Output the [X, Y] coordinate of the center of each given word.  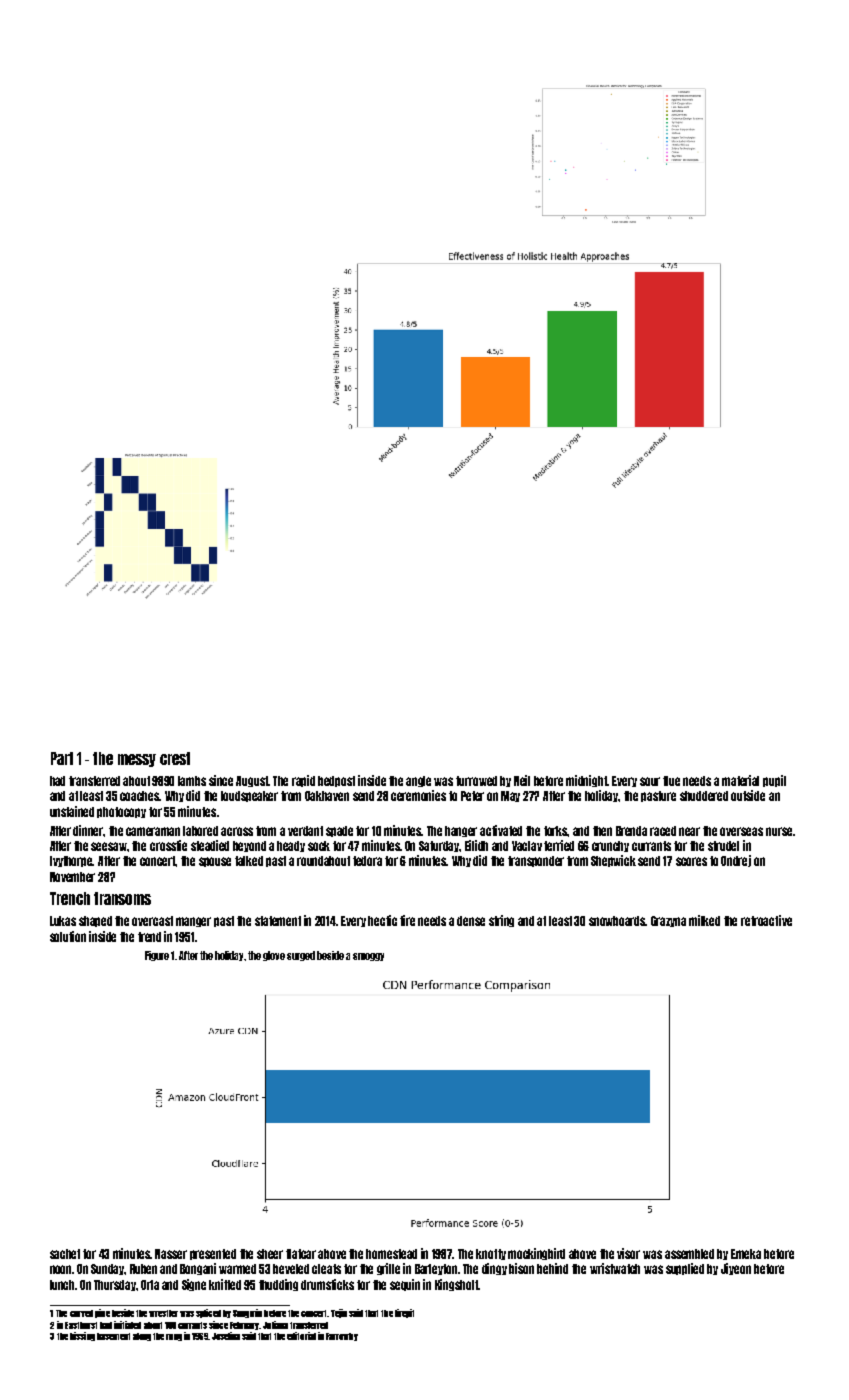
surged [301, 956]
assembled [689, 1254]
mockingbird [536, 1254]
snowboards [617, 921]
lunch [63, 1285]
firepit [404, 1313]
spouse [215, 862]
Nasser [171, 1254]
